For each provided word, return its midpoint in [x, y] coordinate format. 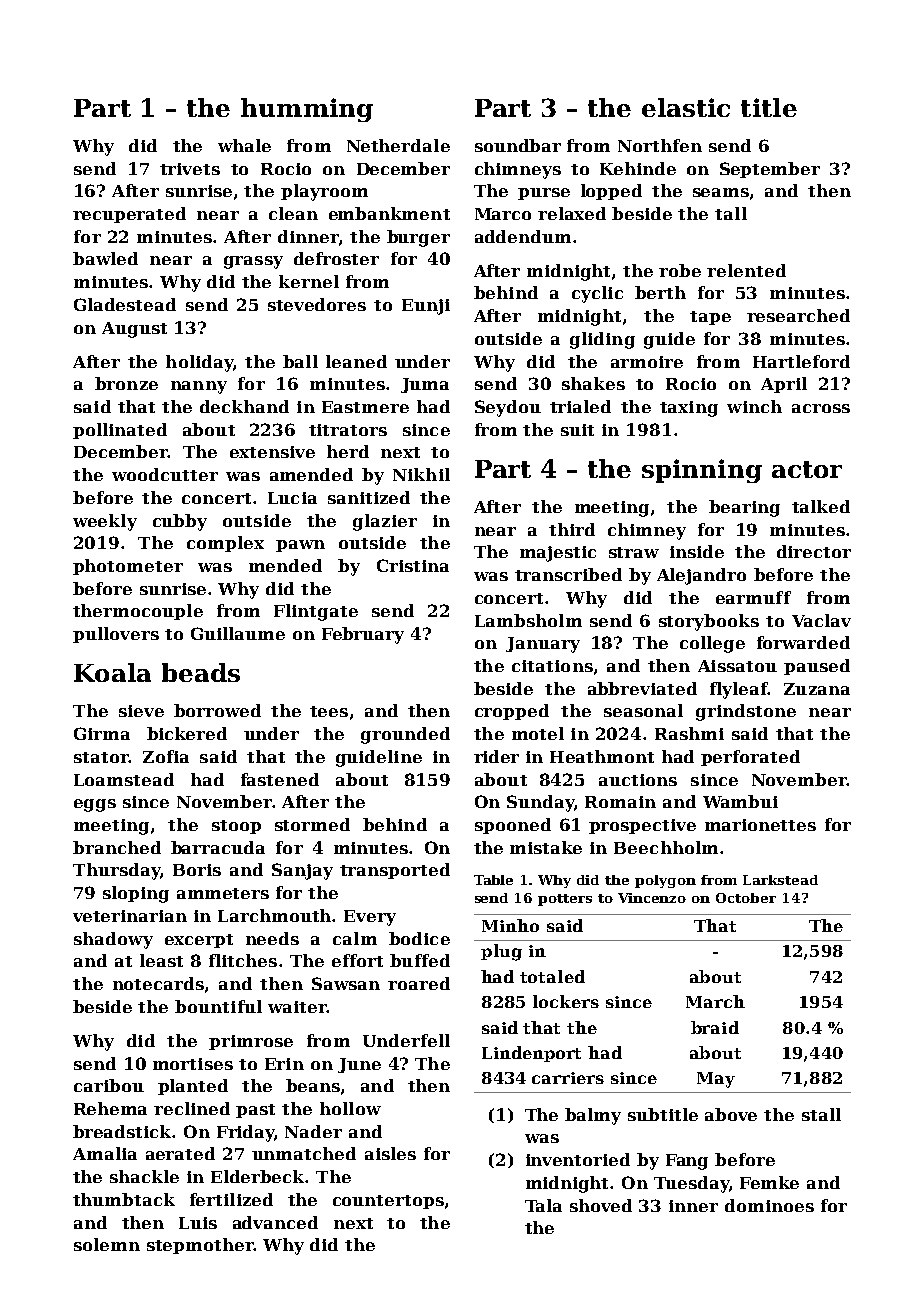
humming [307, 110]
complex [225, 544]
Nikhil [421, 474]
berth [660, 292]
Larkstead [780, 880]
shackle [144, 1176]
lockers [566, 1001]
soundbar [518, 145]
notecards [158, 983]
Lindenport [531, 1054]
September [770, 170]
